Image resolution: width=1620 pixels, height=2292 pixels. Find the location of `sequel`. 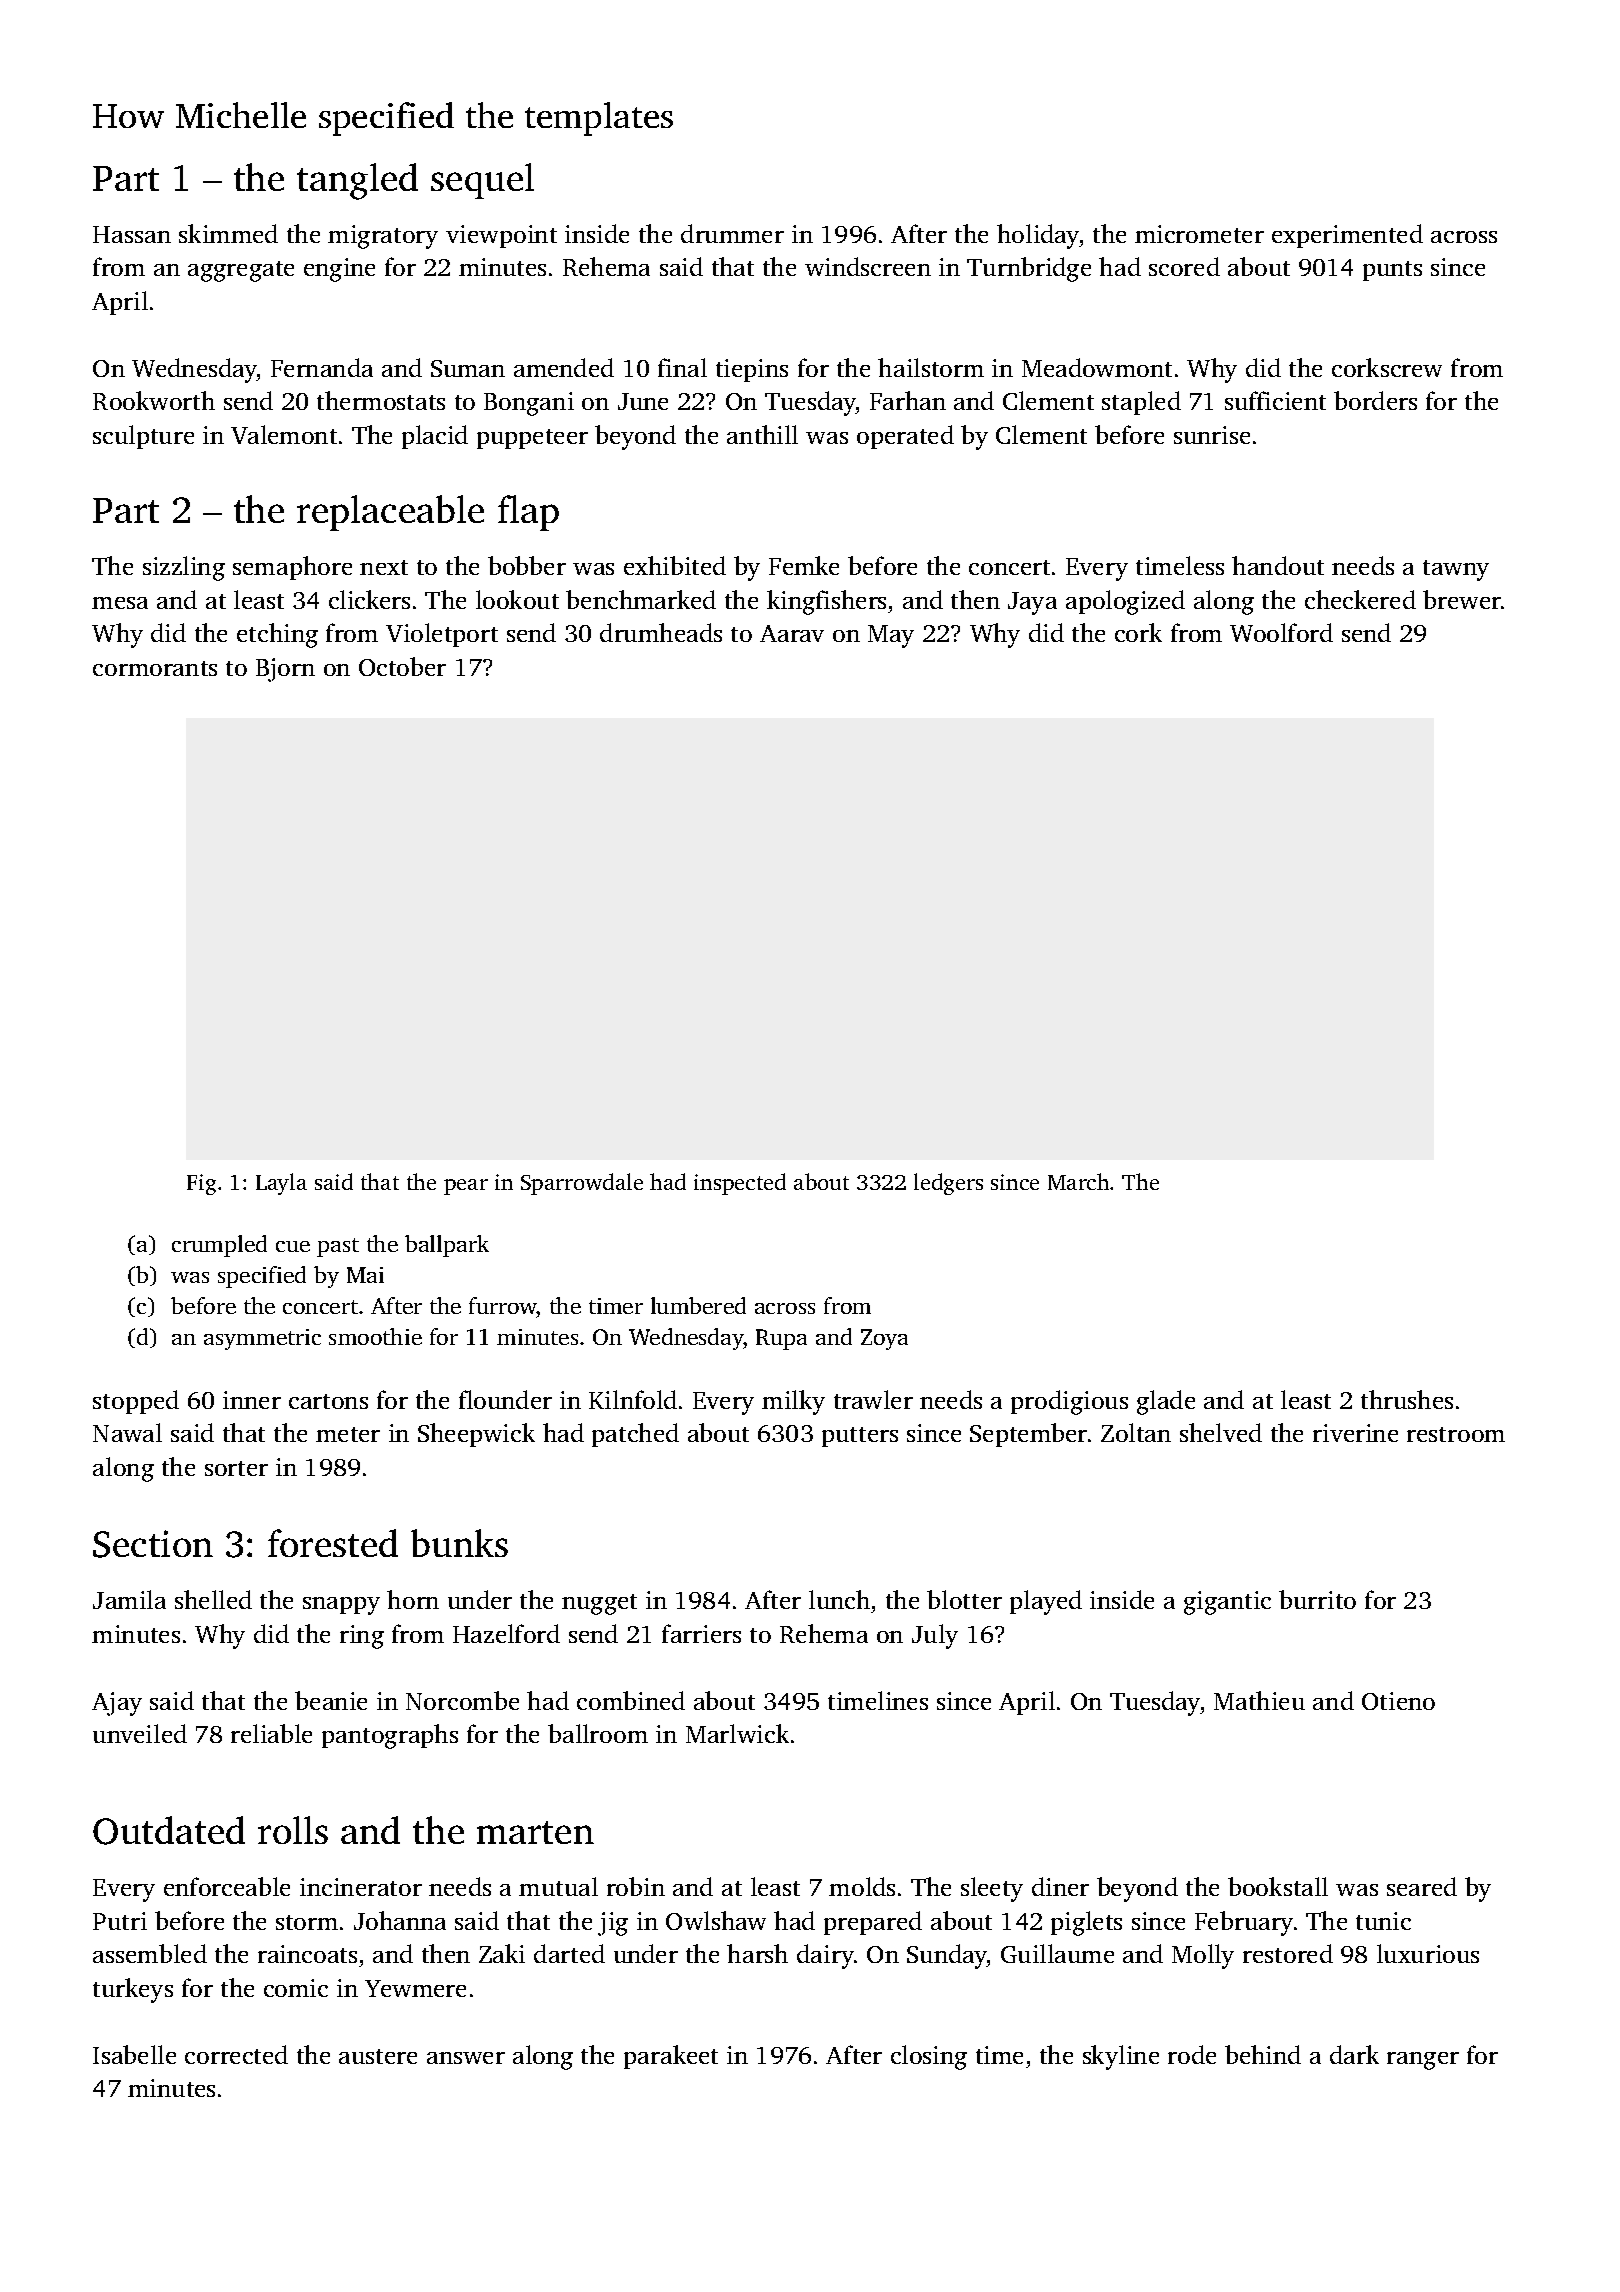

sequel is located at coordinates (482, 181).
